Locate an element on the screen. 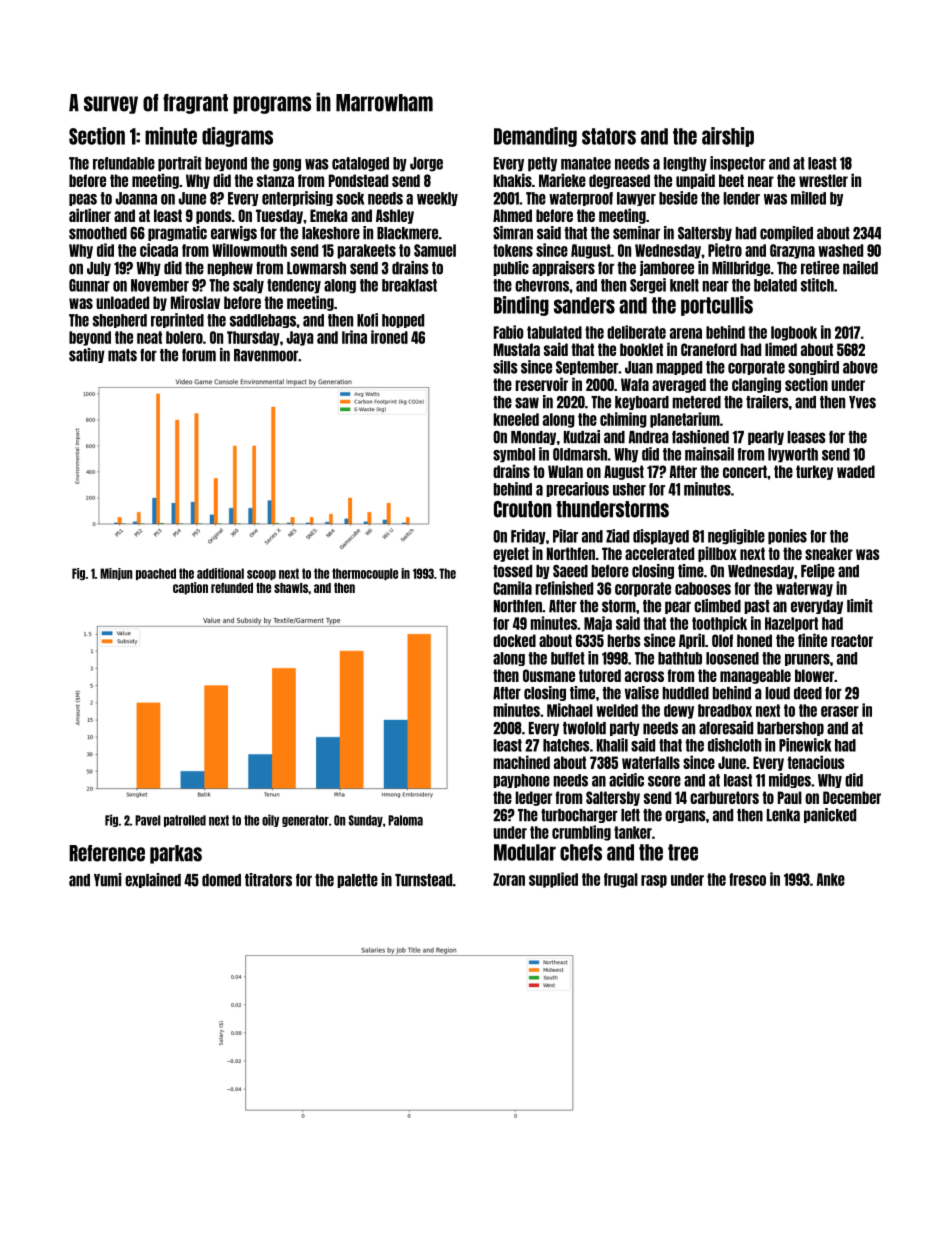 The width and height of the screenshot is (952, 1233). breakfast is located at coordinates (409, 285).
